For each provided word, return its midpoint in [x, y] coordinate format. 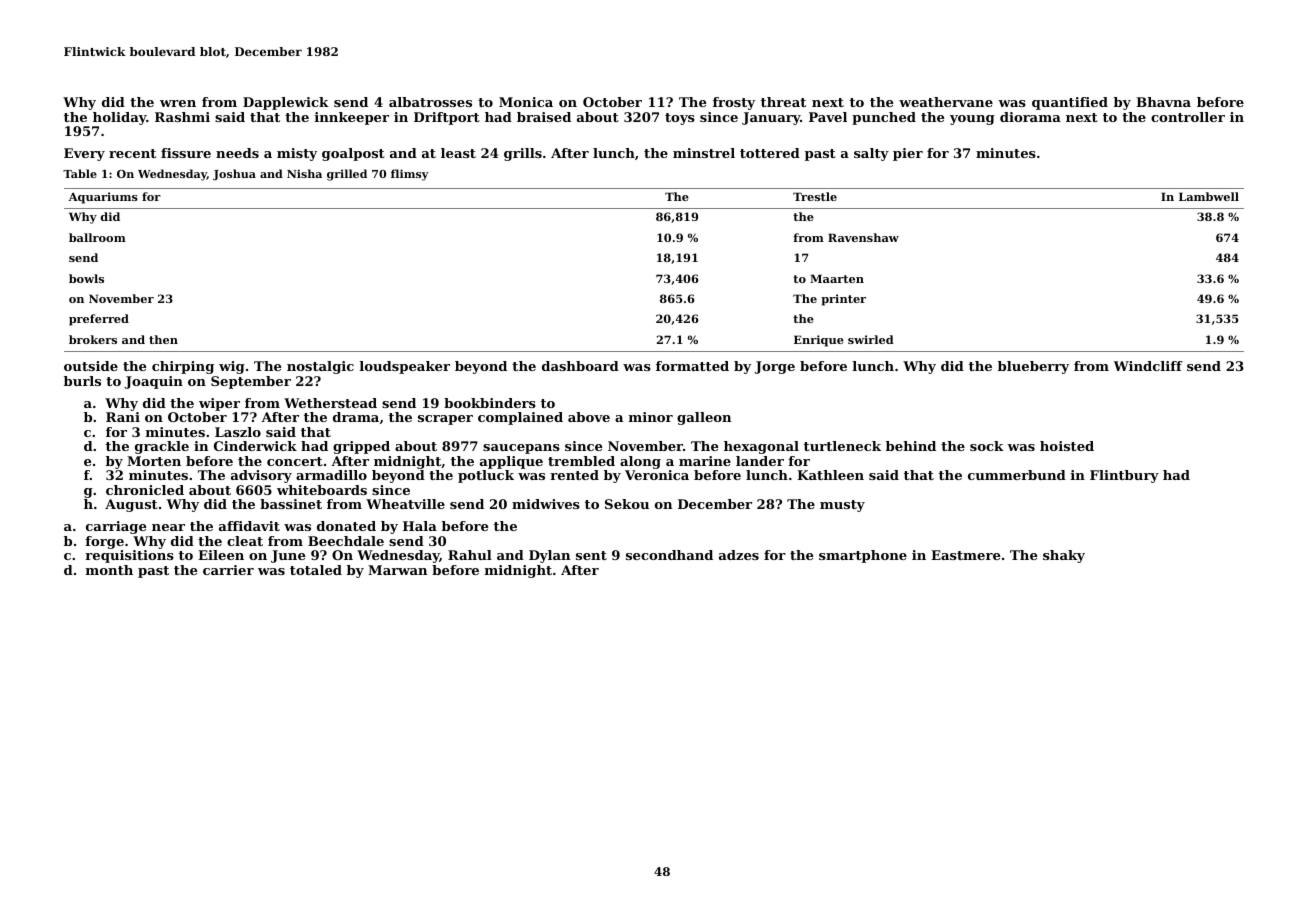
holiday [119, 118]
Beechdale [346, 541]
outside [91, 366]
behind [911, 446]
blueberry [1033, 367]
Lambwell [1209, 196]
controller [1188, 117]
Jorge [775, 367]
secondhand [669, 555]
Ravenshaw [863, 237]
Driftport [447, 118]
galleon [704, 418]
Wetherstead [330, 403]
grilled [347, 175]
